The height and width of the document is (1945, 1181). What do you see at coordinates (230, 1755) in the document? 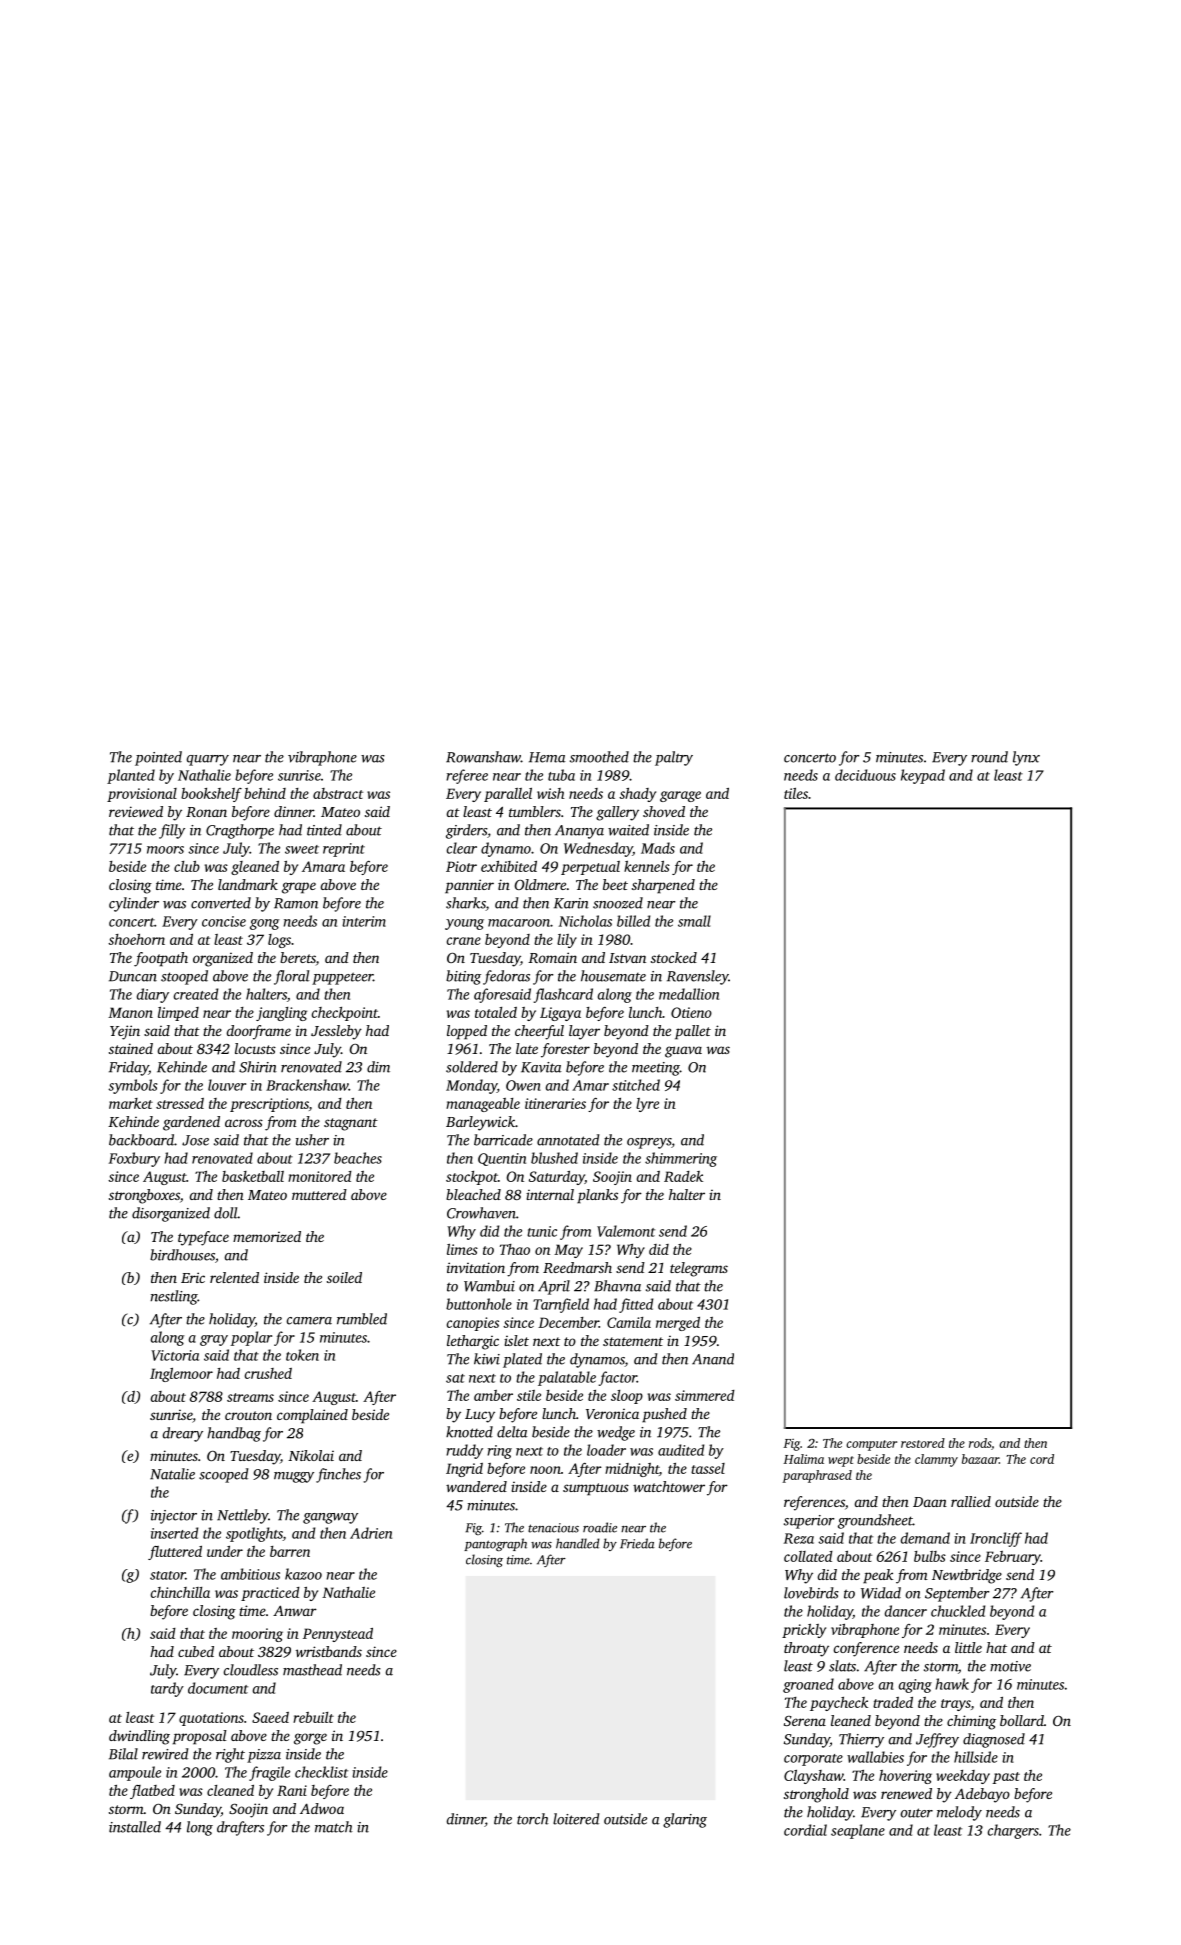
I see `right` at bounding box center [230, 1755].
